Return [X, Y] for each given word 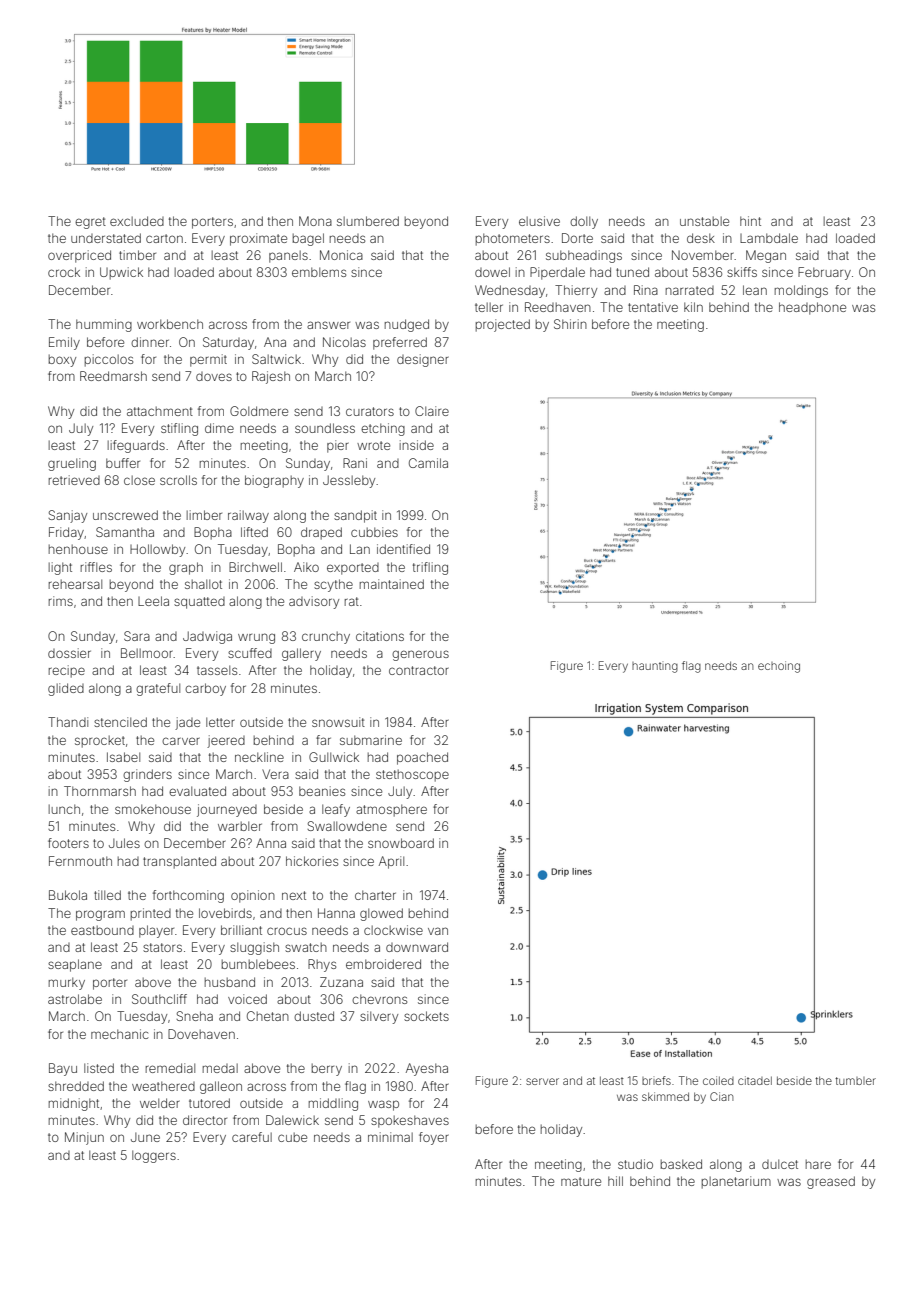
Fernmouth [80, 861]
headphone [812, 308]
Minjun [84, 1138]
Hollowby [157, 550]
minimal [390, 1137]
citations [380, 636]
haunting [655, 667]
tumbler [855, 1081]
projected [503, 325]
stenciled [120, 722]
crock [64, 272]
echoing [779, 667]
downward [417, 947]
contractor [419, 670]
